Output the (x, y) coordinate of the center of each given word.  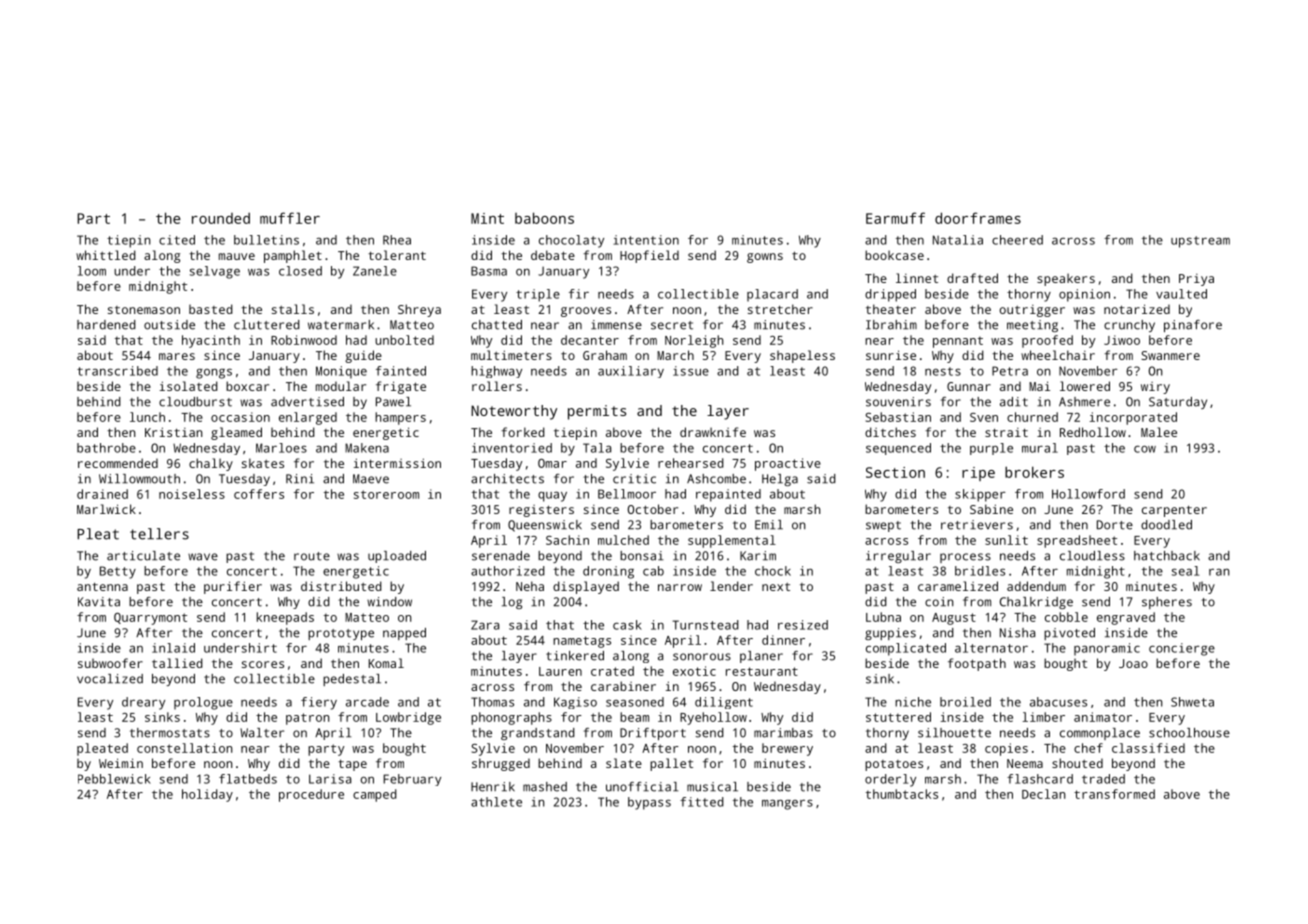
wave (203, 557)
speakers (1066, 279)
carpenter (1174, 511)
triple (538, 295)
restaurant (762, 671)
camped (375, 795)
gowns (765, 258)
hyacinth (211, 341)
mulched (623, 540)
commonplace (1100, 734)
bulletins (266, 240)
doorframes (978, 218)
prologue (203, 703)
